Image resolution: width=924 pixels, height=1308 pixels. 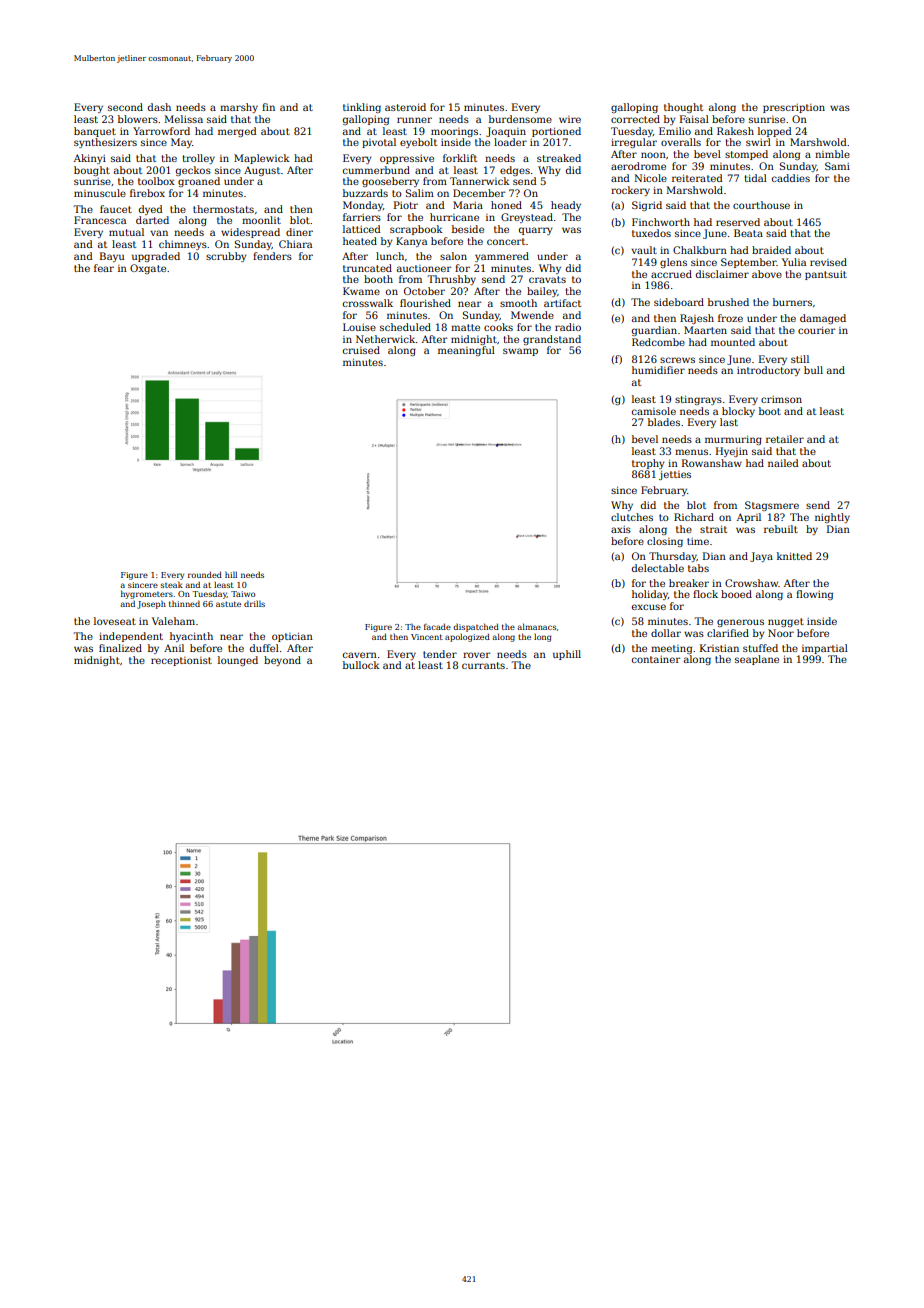 What do you see at coordinates (148, 269) in the document?
I see `Oxgate` at bounding box center [148, 269].
